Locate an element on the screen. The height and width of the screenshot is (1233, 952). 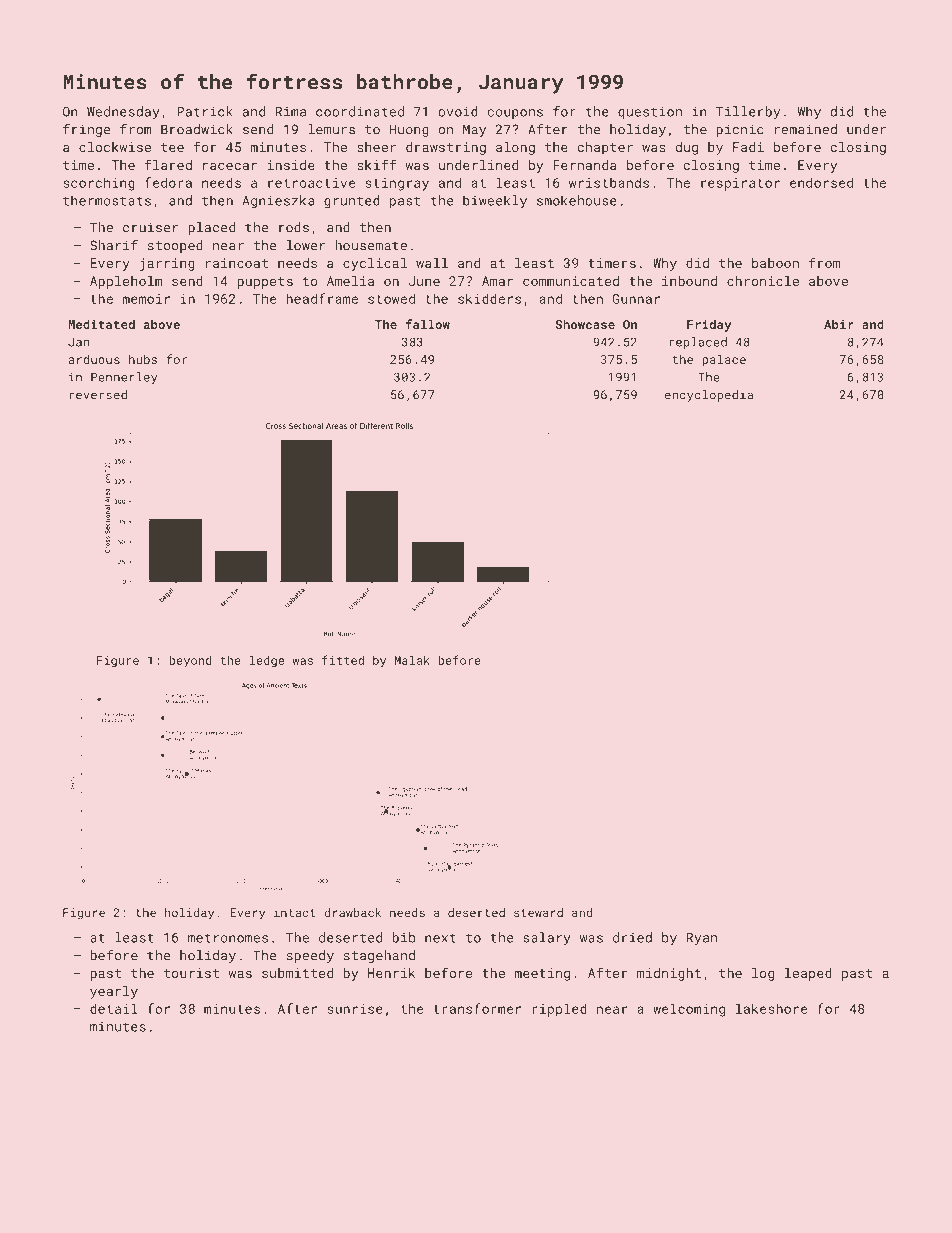
Amar is located at coordinates (497, 281).
